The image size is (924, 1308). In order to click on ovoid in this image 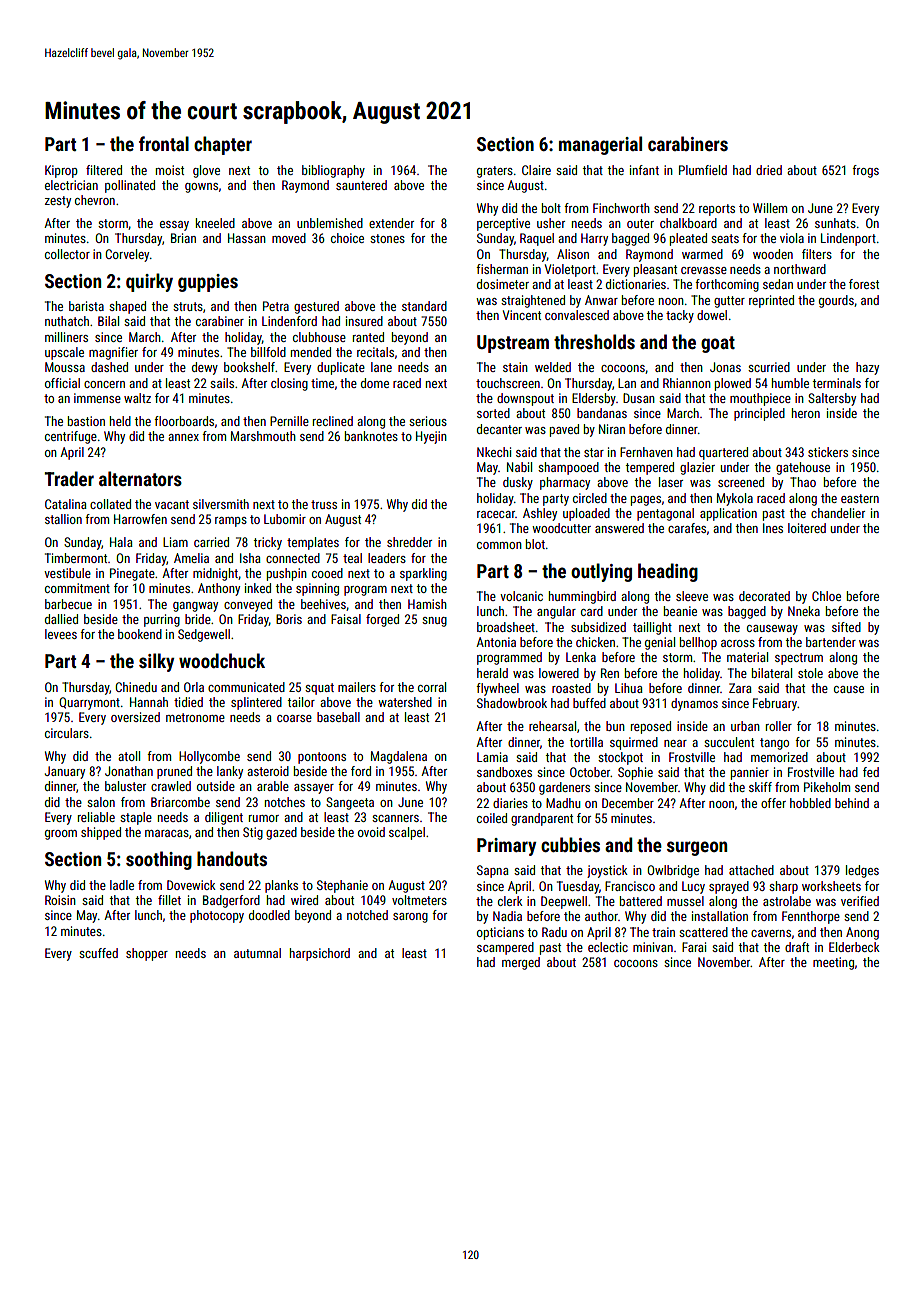, I will do `click(371, 832)`.
